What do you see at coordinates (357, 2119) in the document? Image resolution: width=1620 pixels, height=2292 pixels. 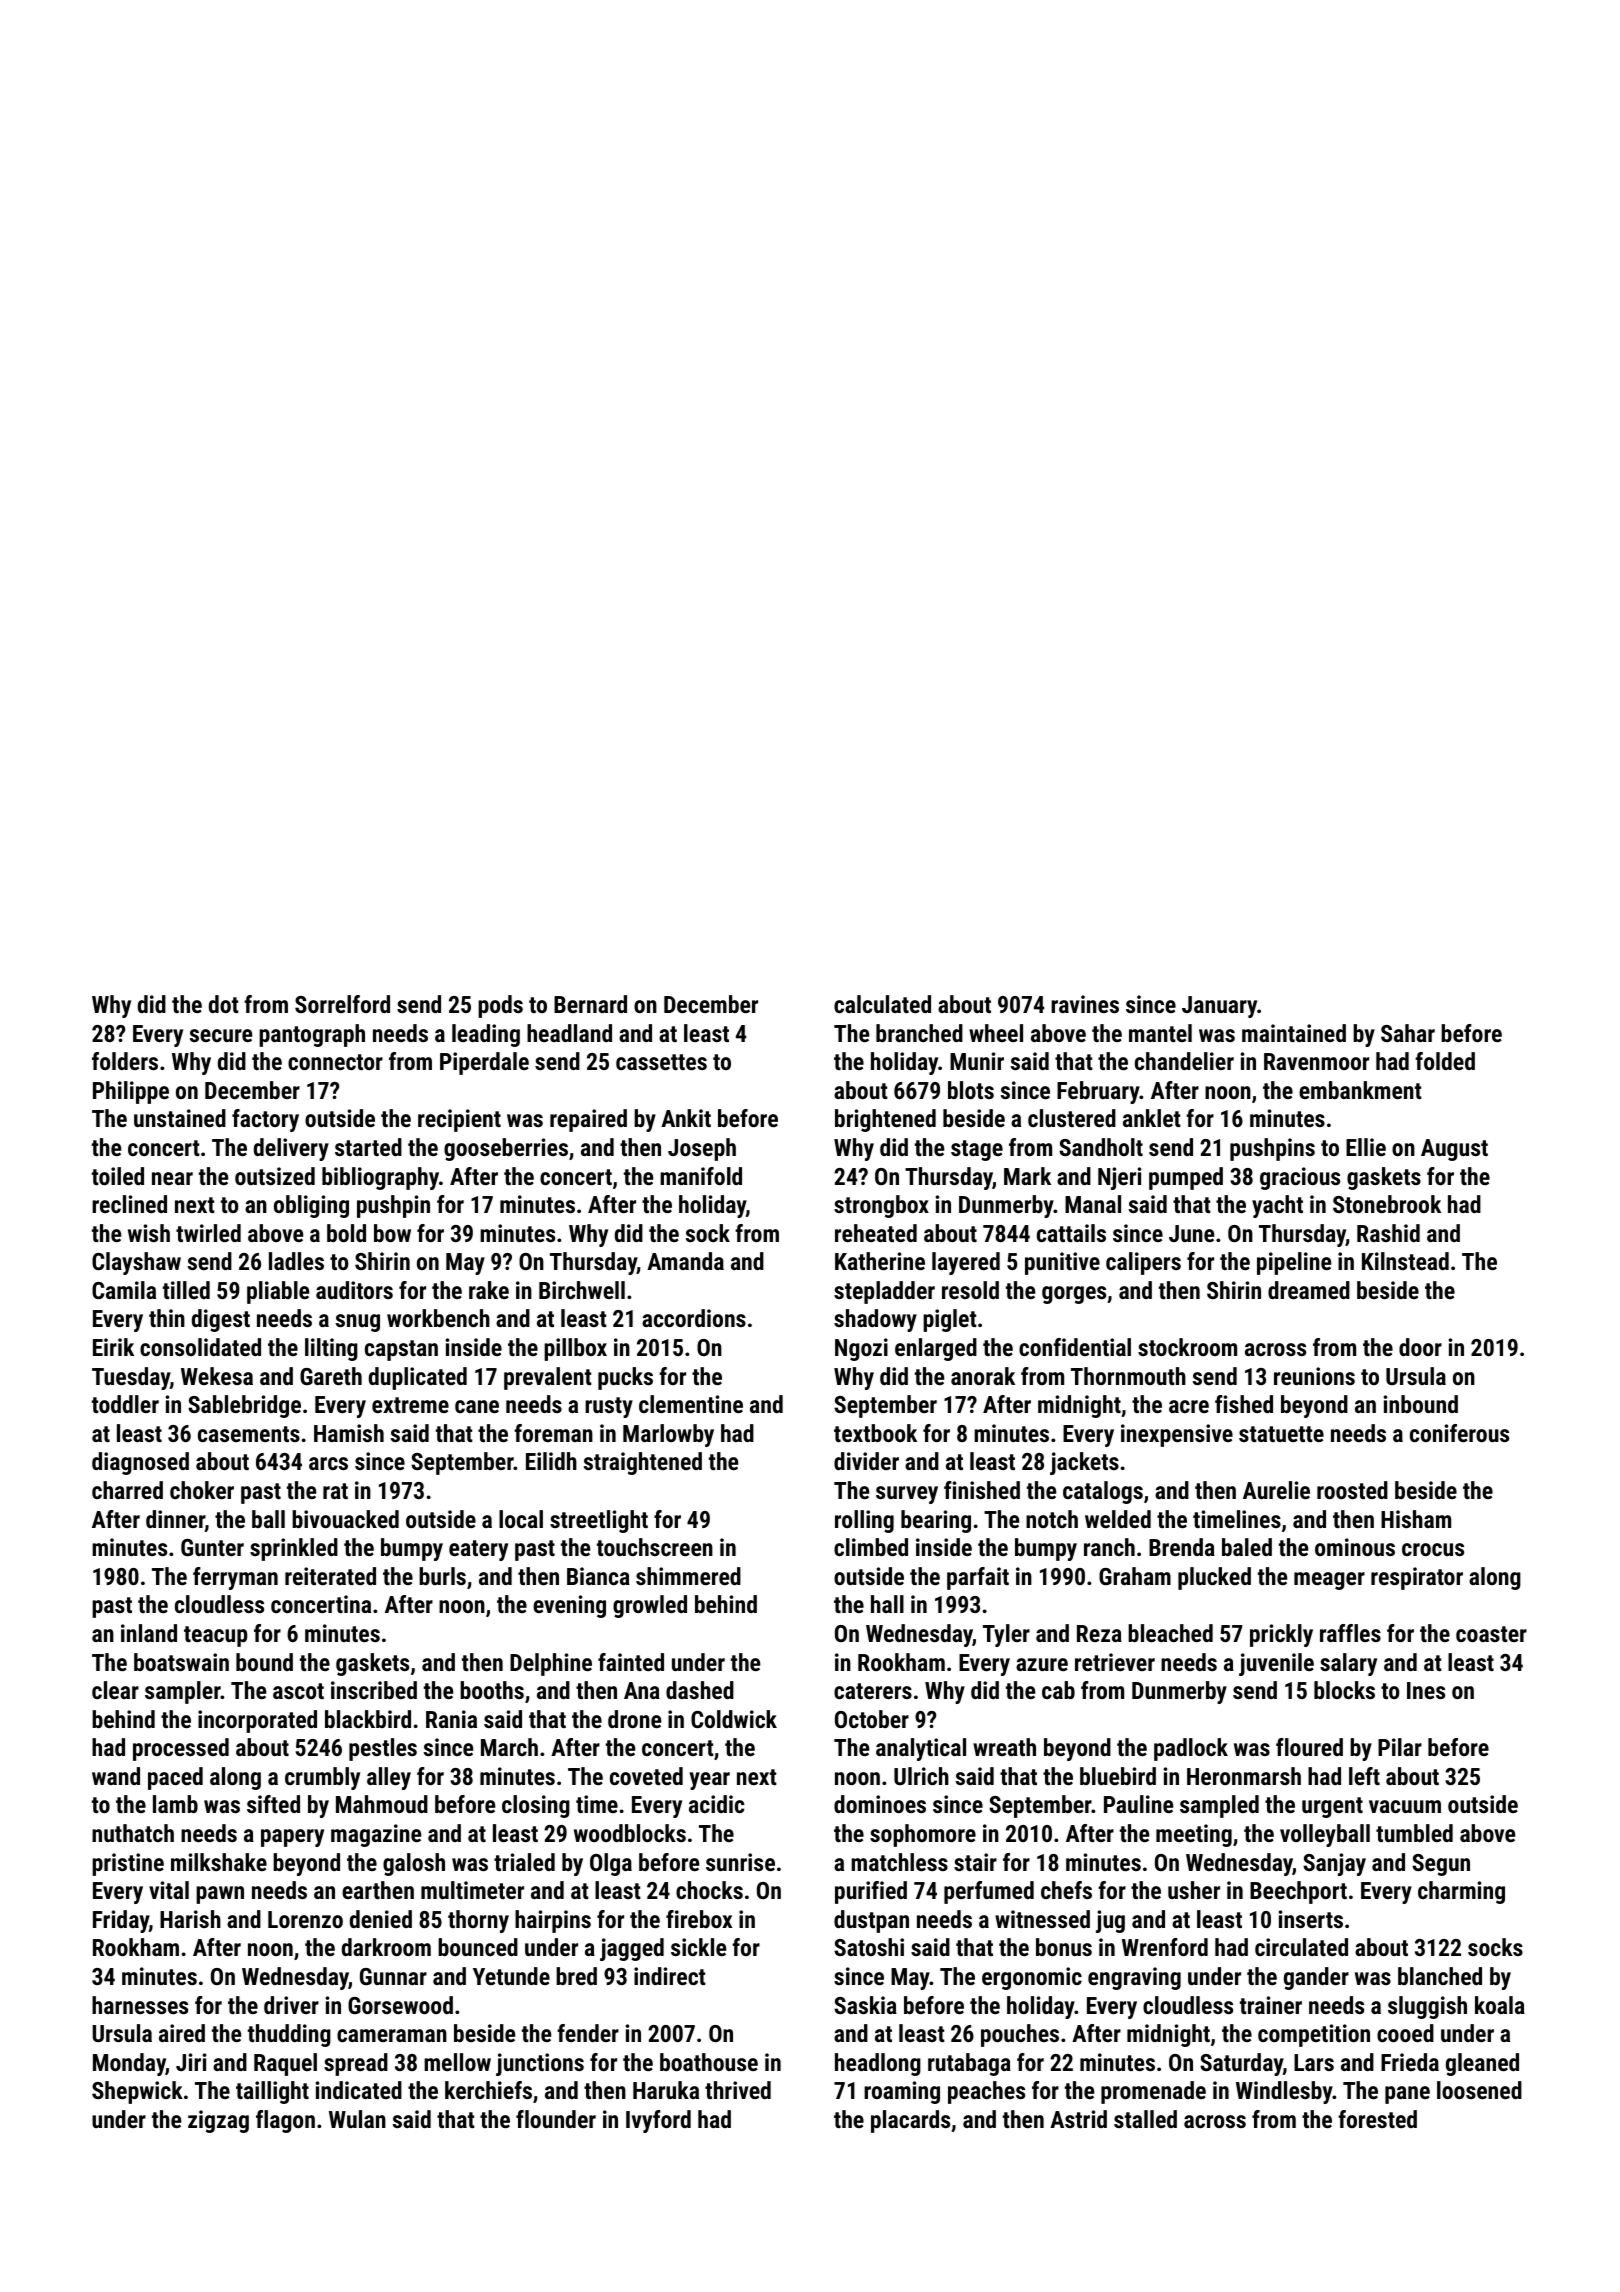 I see `Wulan` at bounding box center [357, 2119].
